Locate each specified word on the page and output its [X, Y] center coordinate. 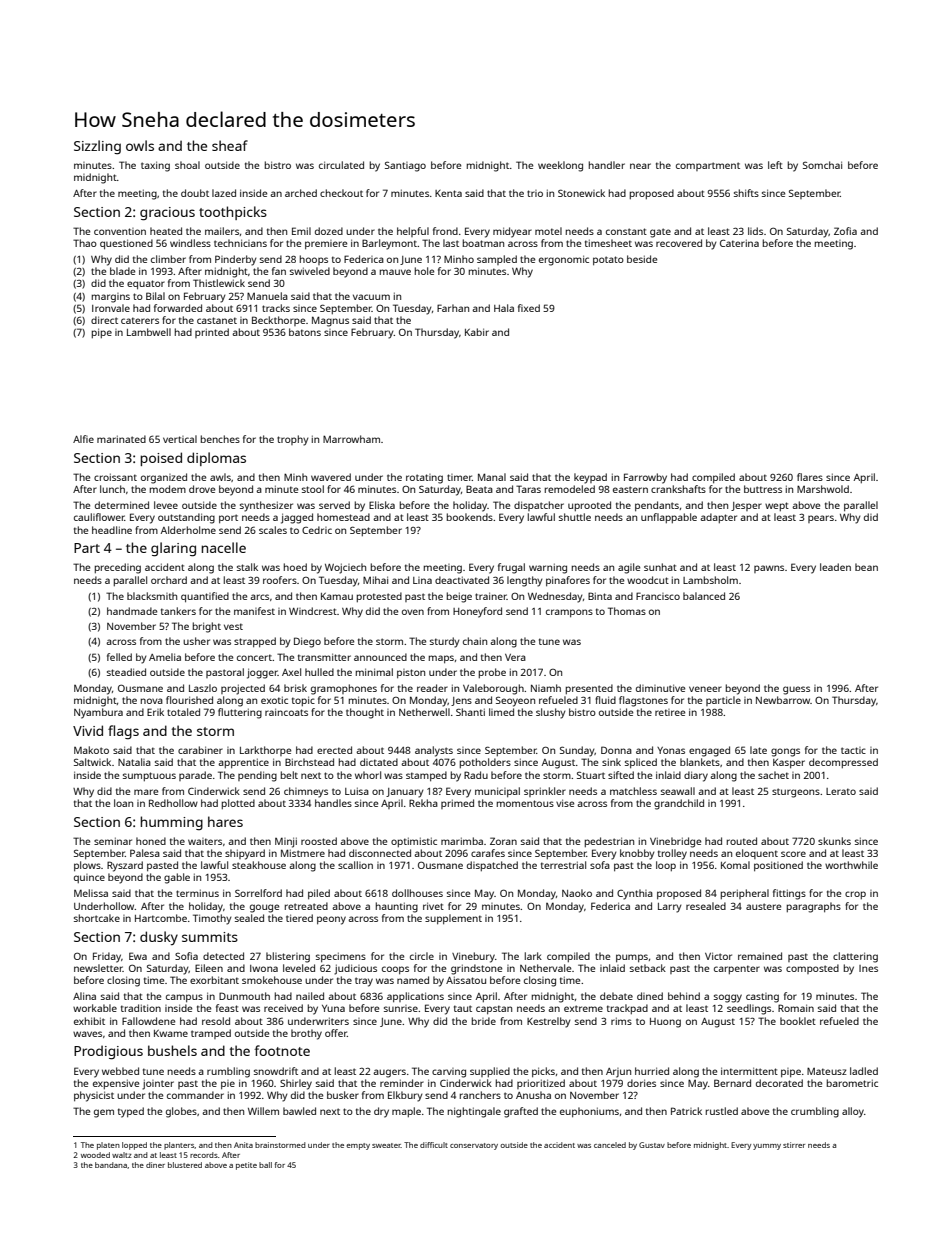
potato [608, 260]
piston [411, 673]
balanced [704, 596]
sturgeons [796, 793]
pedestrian [609, 842]
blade [122, 271]
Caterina [739, 243]
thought [365, 713]
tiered [299, 918]
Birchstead [309, 762]
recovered [679, 243]
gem [104, 1113]
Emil [301, 231]
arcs [259, 597]
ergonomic [564, 260]
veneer [705, 689]
